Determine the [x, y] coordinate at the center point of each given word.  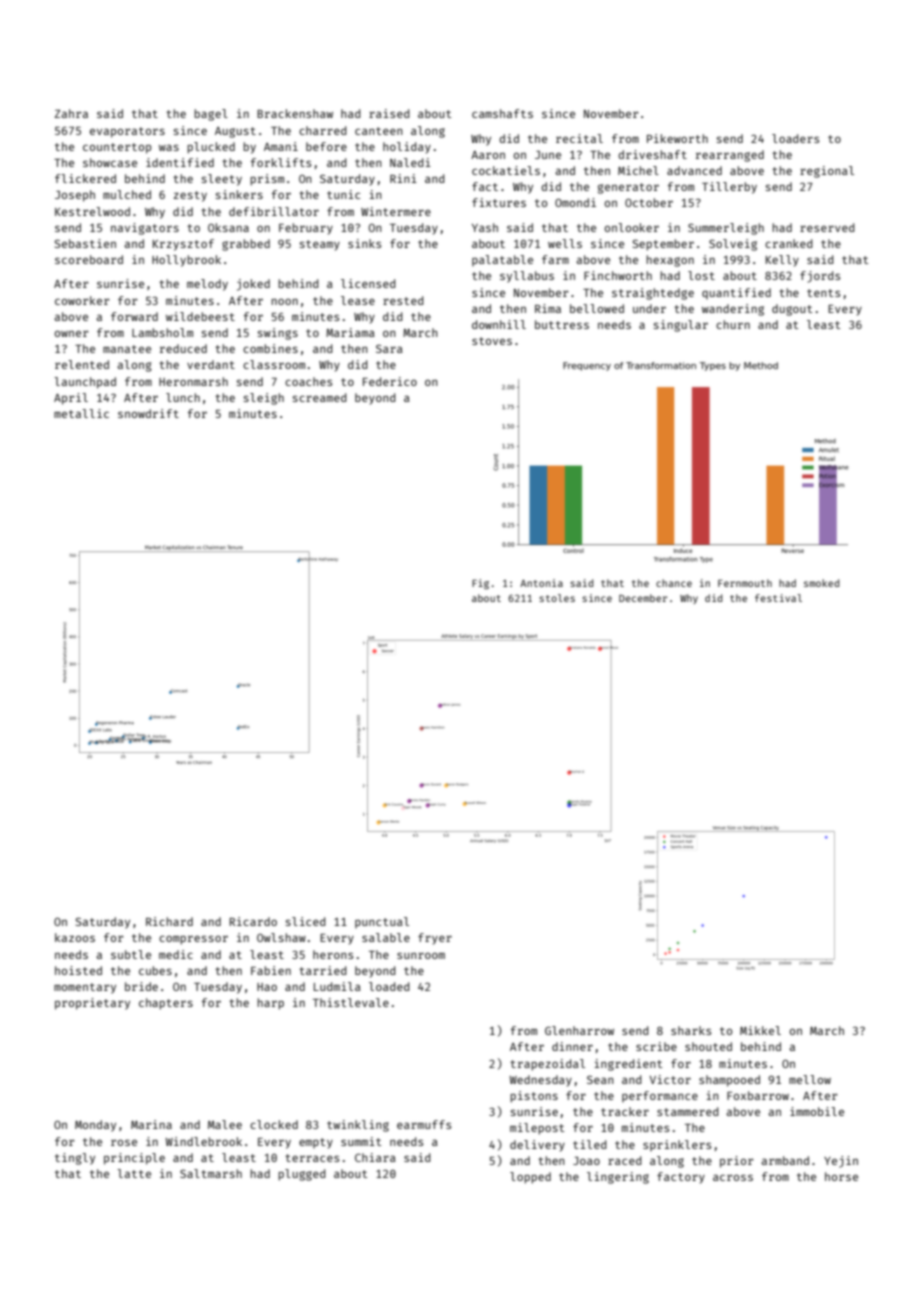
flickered [85, 178]
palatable [502, 260]
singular [681, 326]
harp [270, 1004]
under [649, 308]
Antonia [541, 583]
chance [674, 583]
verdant [211, 364]
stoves [492, 341]
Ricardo [253, 921]
